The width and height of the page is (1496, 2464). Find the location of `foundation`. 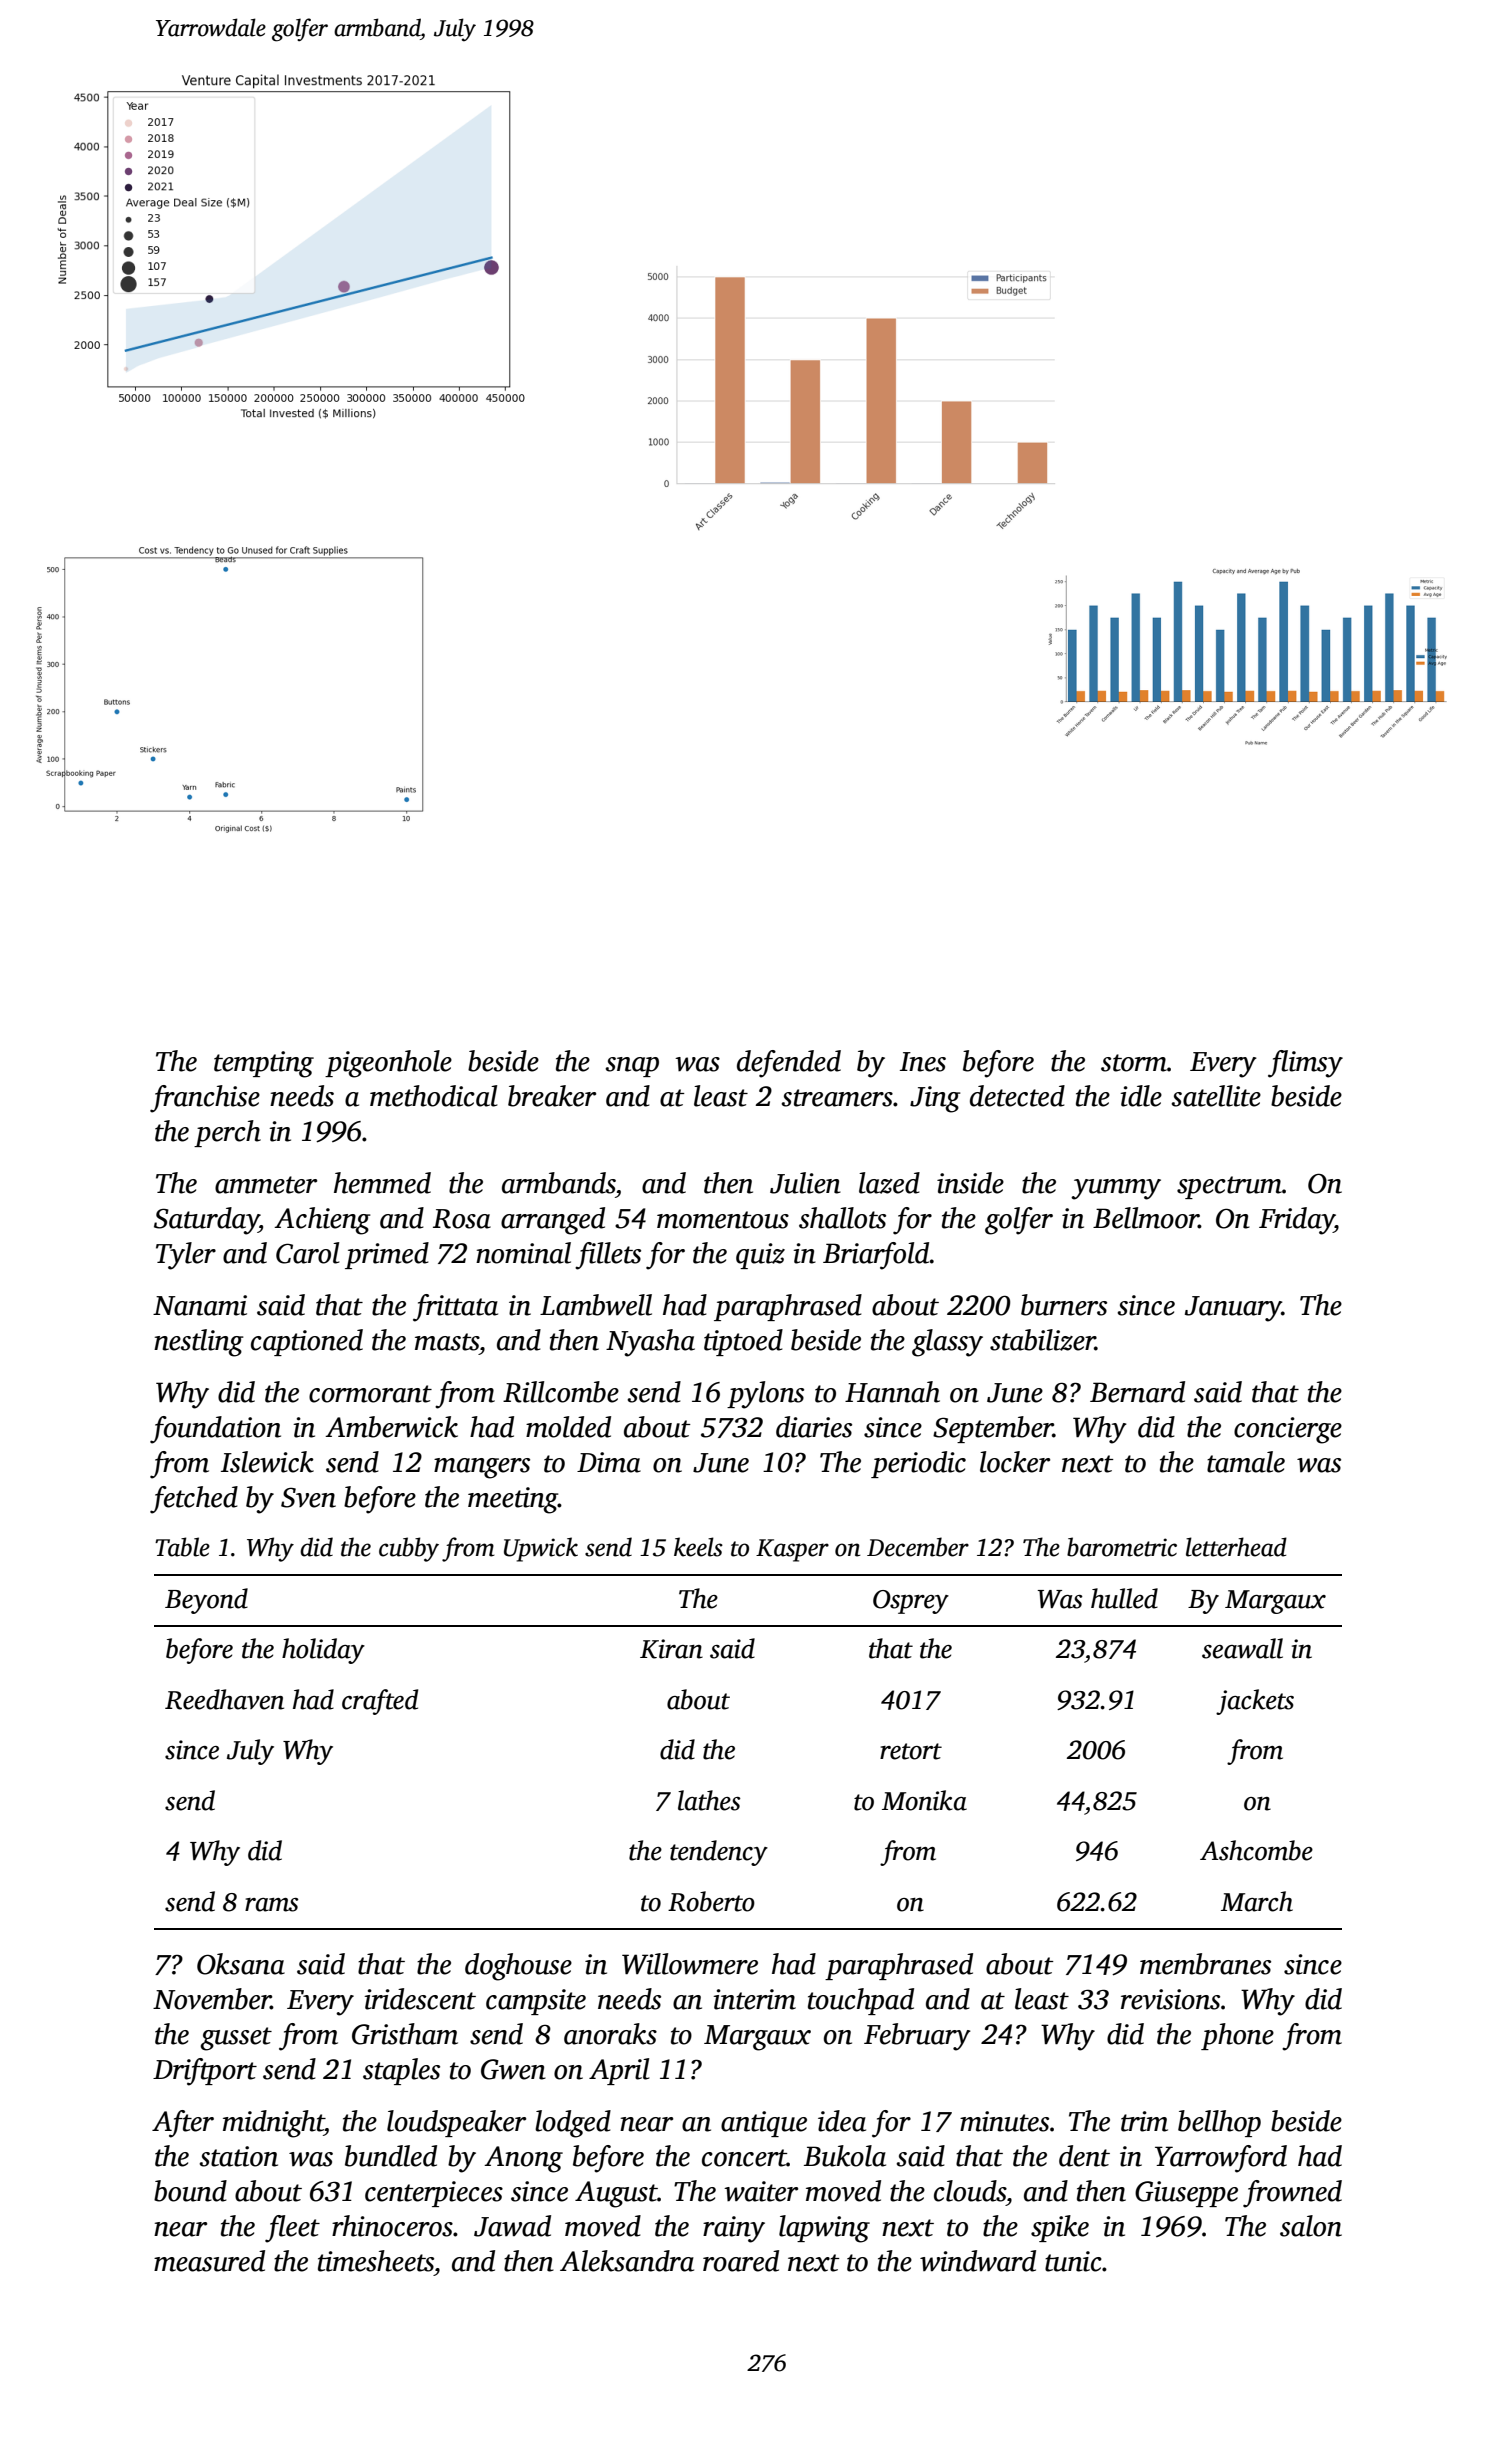

foundation is located at coordinates (215, 1430).
